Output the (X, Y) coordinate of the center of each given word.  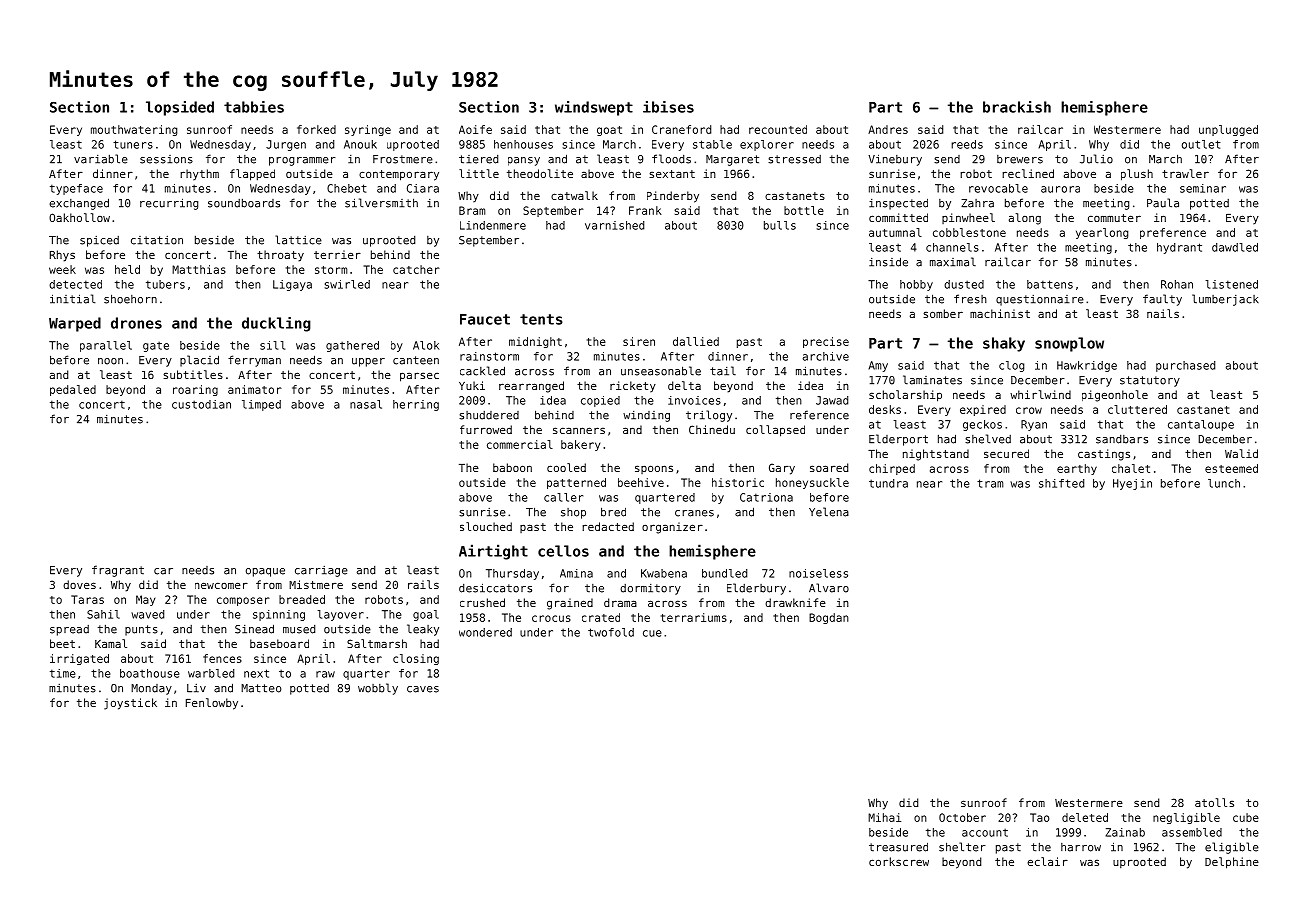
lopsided (180, 108)
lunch (1224, 483)
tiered (478, 159)
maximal (953, 262)
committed (898, 217)
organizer (672, 528)
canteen (416, 360)
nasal (366, 404)
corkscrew (899, 861)
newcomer (221, 585)
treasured (898, 847)
